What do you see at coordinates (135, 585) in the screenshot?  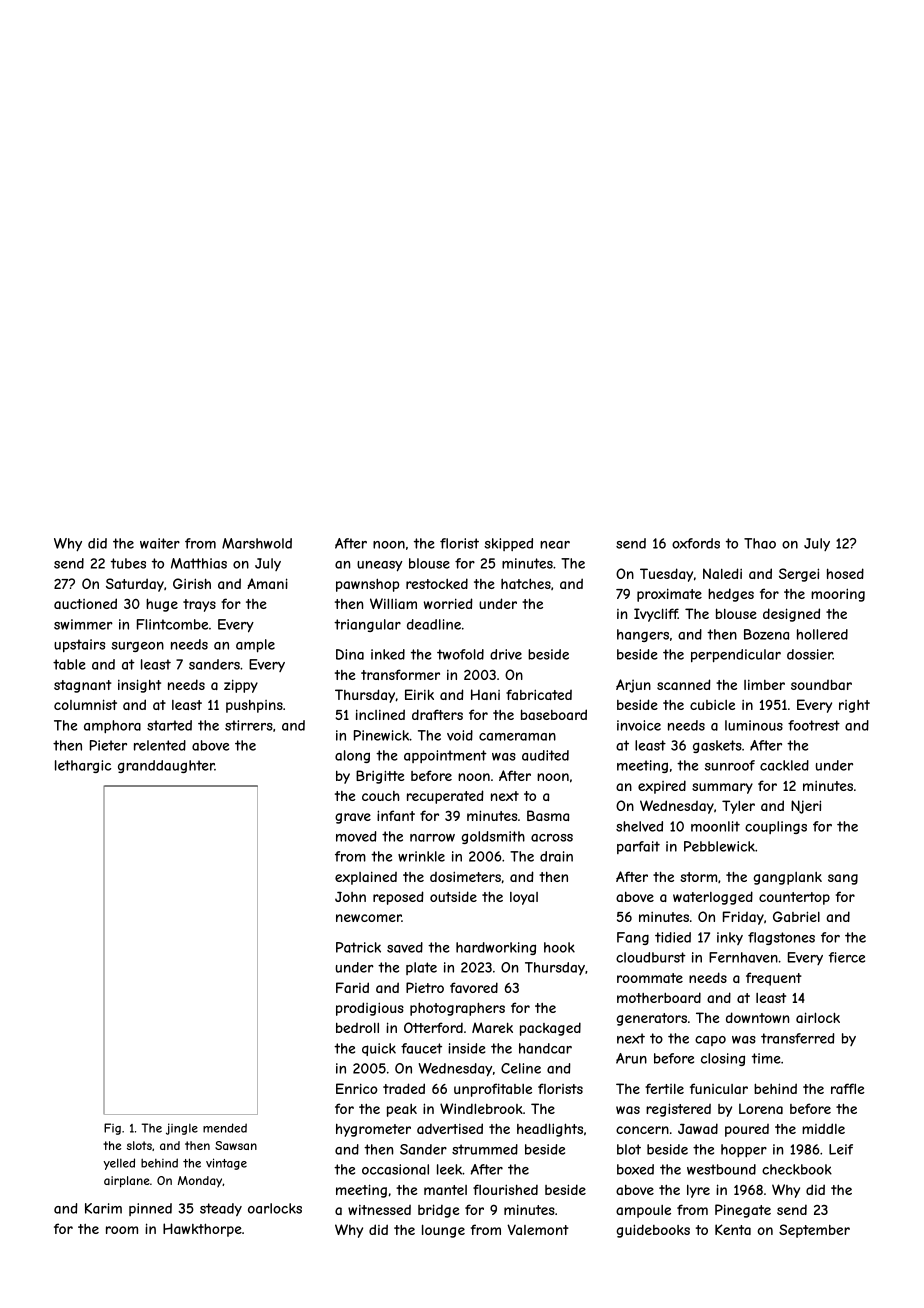 I see `Saturday` at bounding box center [135, 585].
